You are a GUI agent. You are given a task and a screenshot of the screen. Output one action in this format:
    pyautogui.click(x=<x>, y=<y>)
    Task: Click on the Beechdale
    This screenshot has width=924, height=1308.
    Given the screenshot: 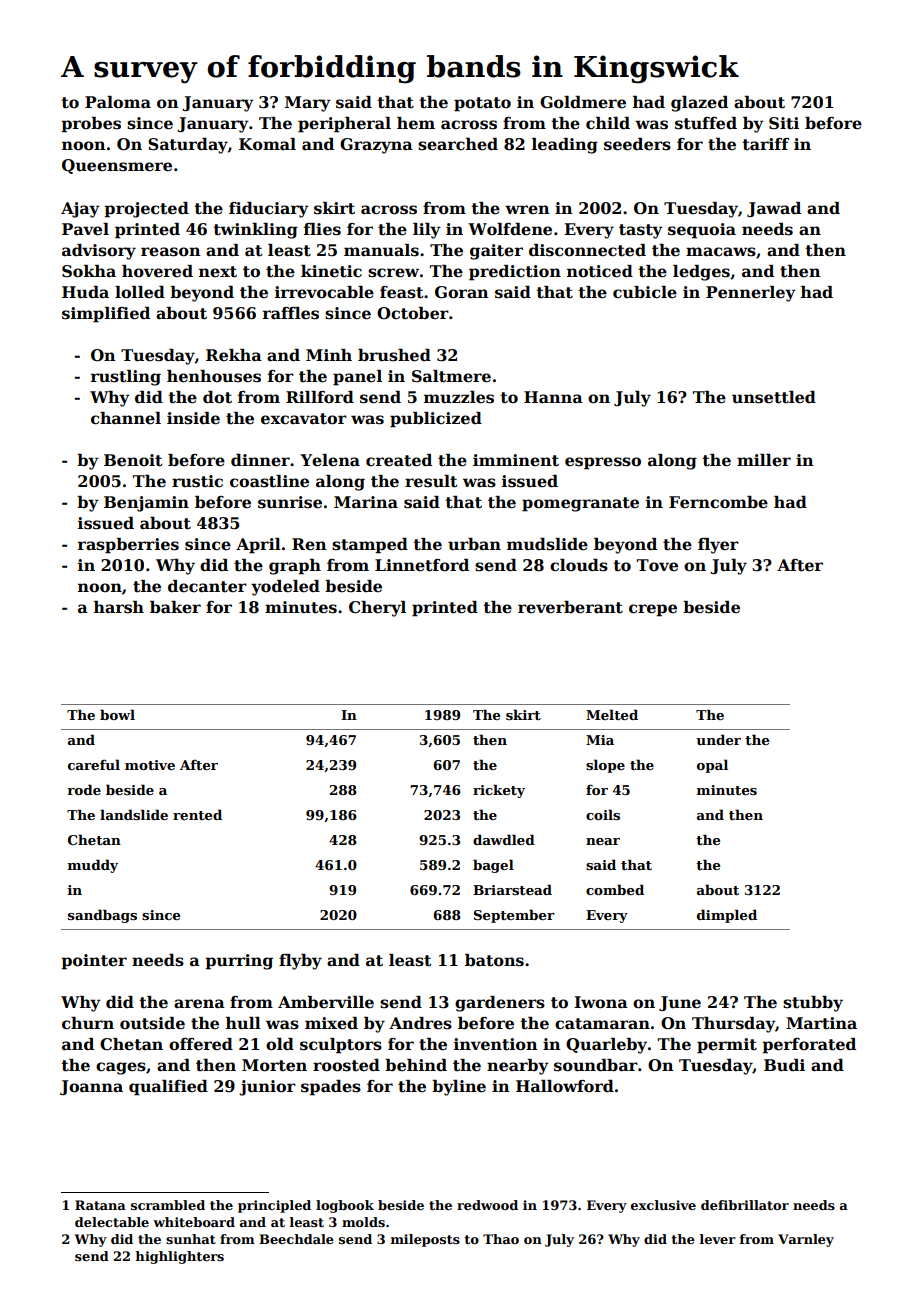 What is the action you would take?
    pyautogui.click(x=296, y=1239)
